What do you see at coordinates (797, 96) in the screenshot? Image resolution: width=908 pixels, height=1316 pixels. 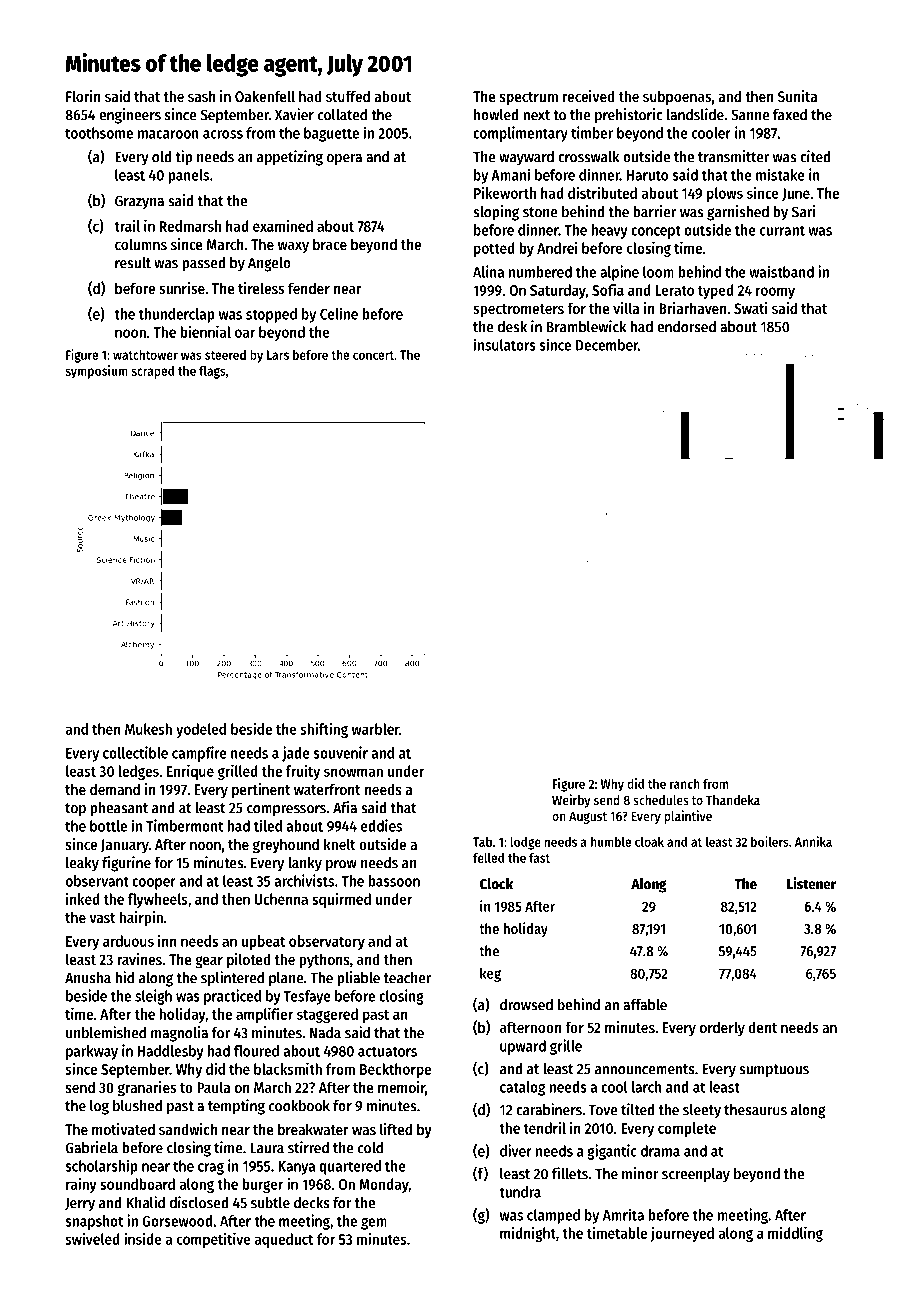 I see `Sunita` at bounding box center [797, 96].
